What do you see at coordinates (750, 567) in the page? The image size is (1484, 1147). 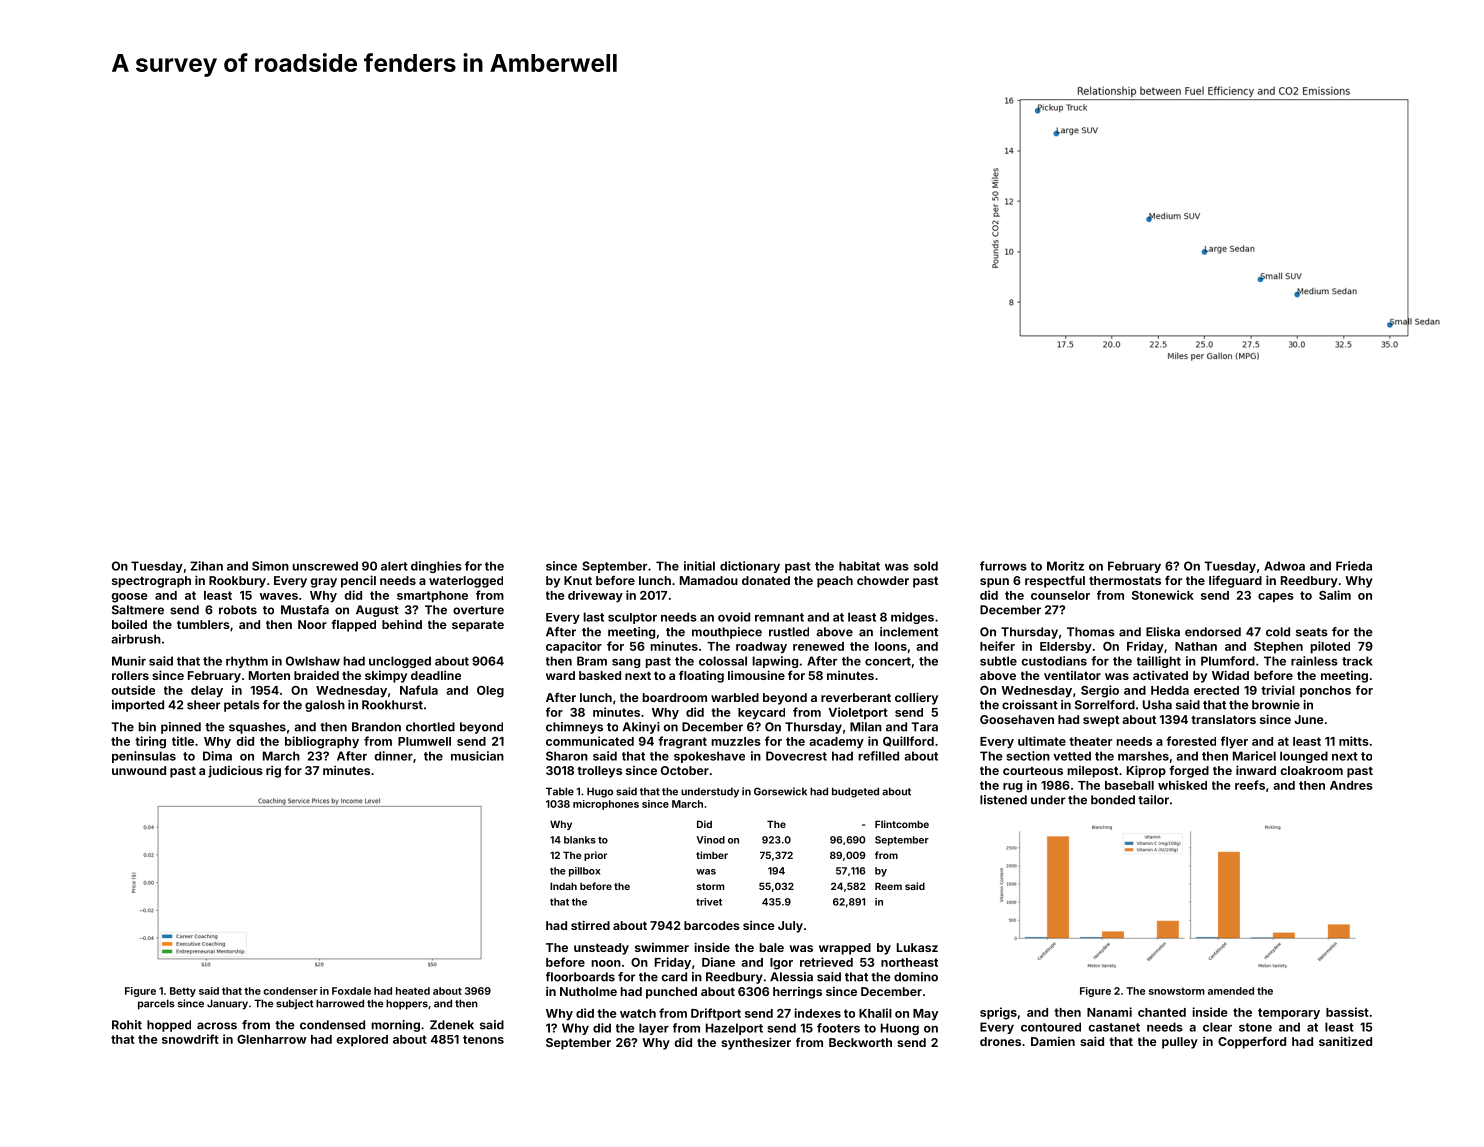 I see `dictionary` at bounding box center [750, 567].
